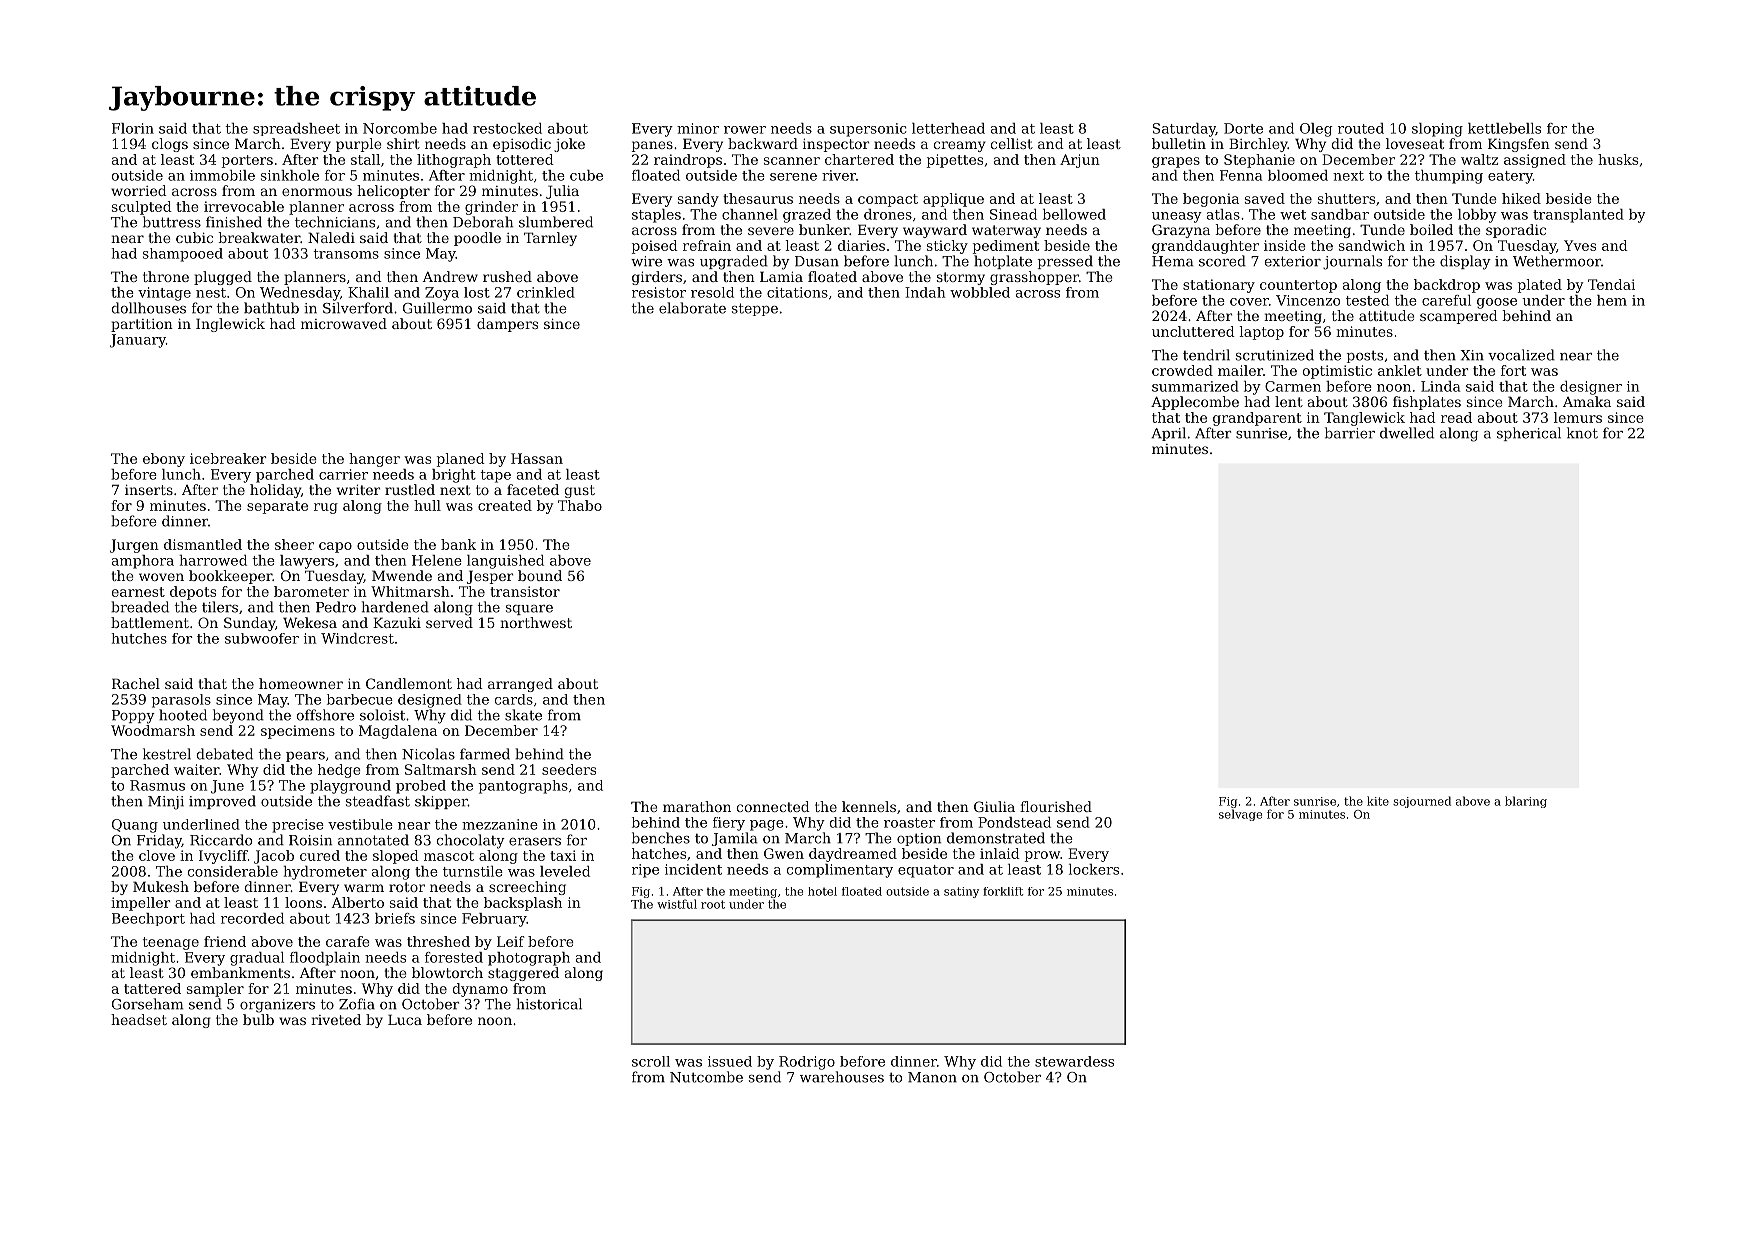  What do you see at coordinates (1168, 434) in the document?
I see `April` at bounding box center [1168, 434].
